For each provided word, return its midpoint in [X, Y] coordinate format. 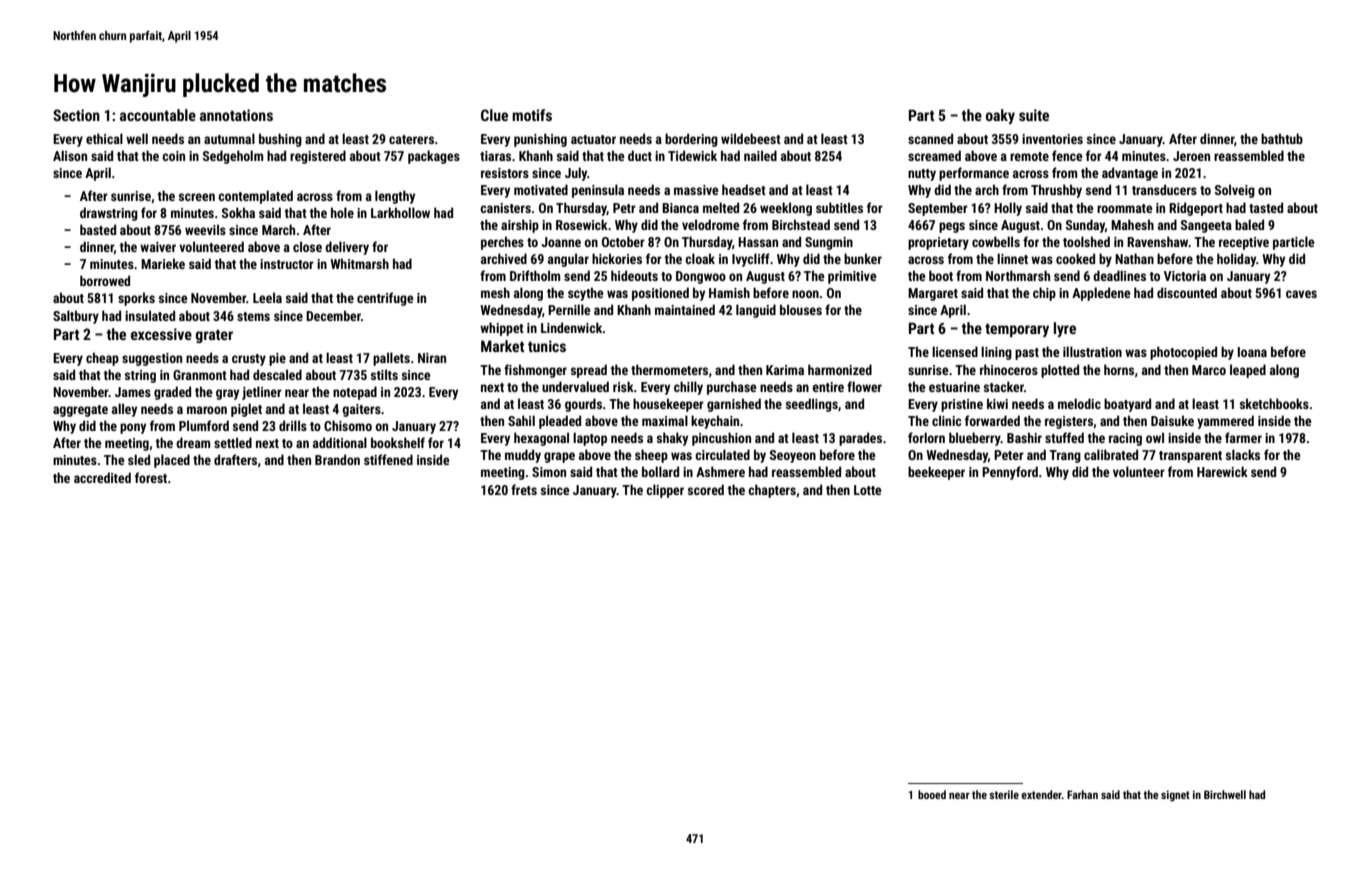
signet [1175, 796]
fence [1067, 155]
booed [932, 794]
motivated [541, 189]
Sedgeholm [233, 157]
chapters [772, 491]
